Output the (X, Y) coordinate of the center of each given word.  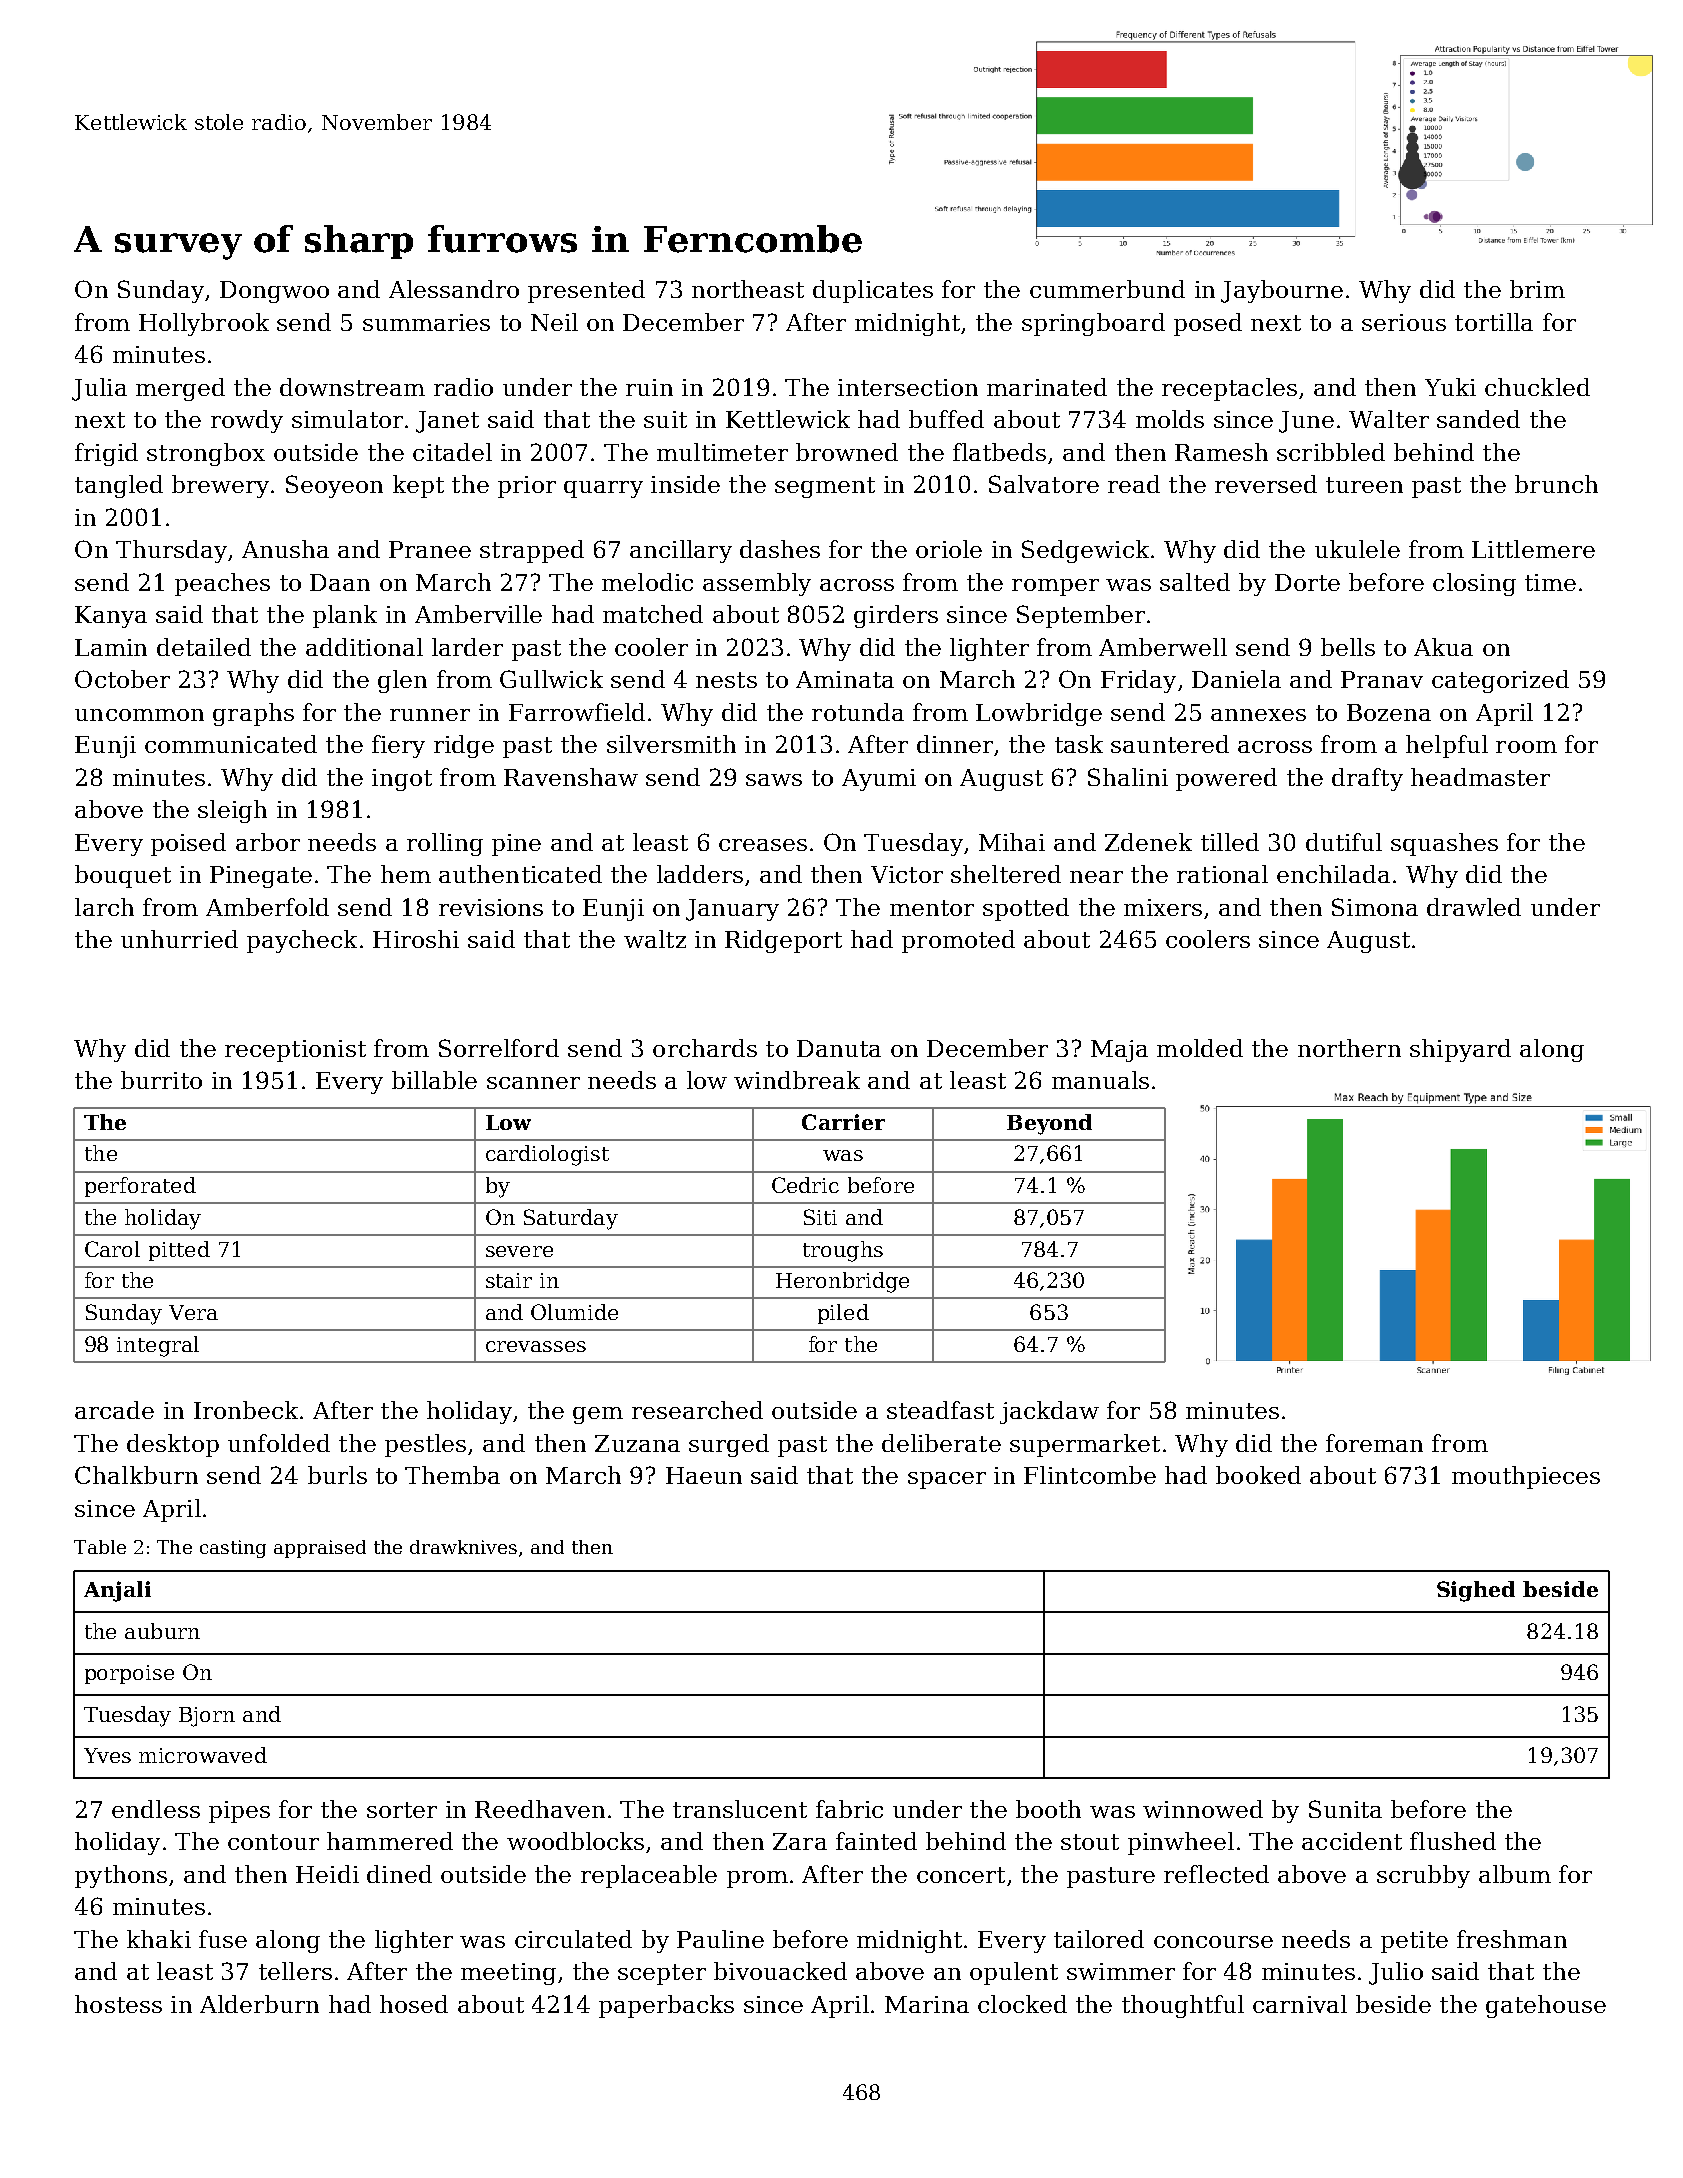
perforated (140, 1187)
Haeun (704, 1475)
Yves (107, 1755)
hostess (118, 2004)
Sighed (1476, 1591)
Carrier (843, 1122)
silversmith (671, 744)
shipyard (1460, 1050)
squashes (1444, 844)
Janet (447, 422)
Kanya (111, 617)
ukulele (1357, 549)
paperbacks (666, 2006)
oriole (949, 549)
